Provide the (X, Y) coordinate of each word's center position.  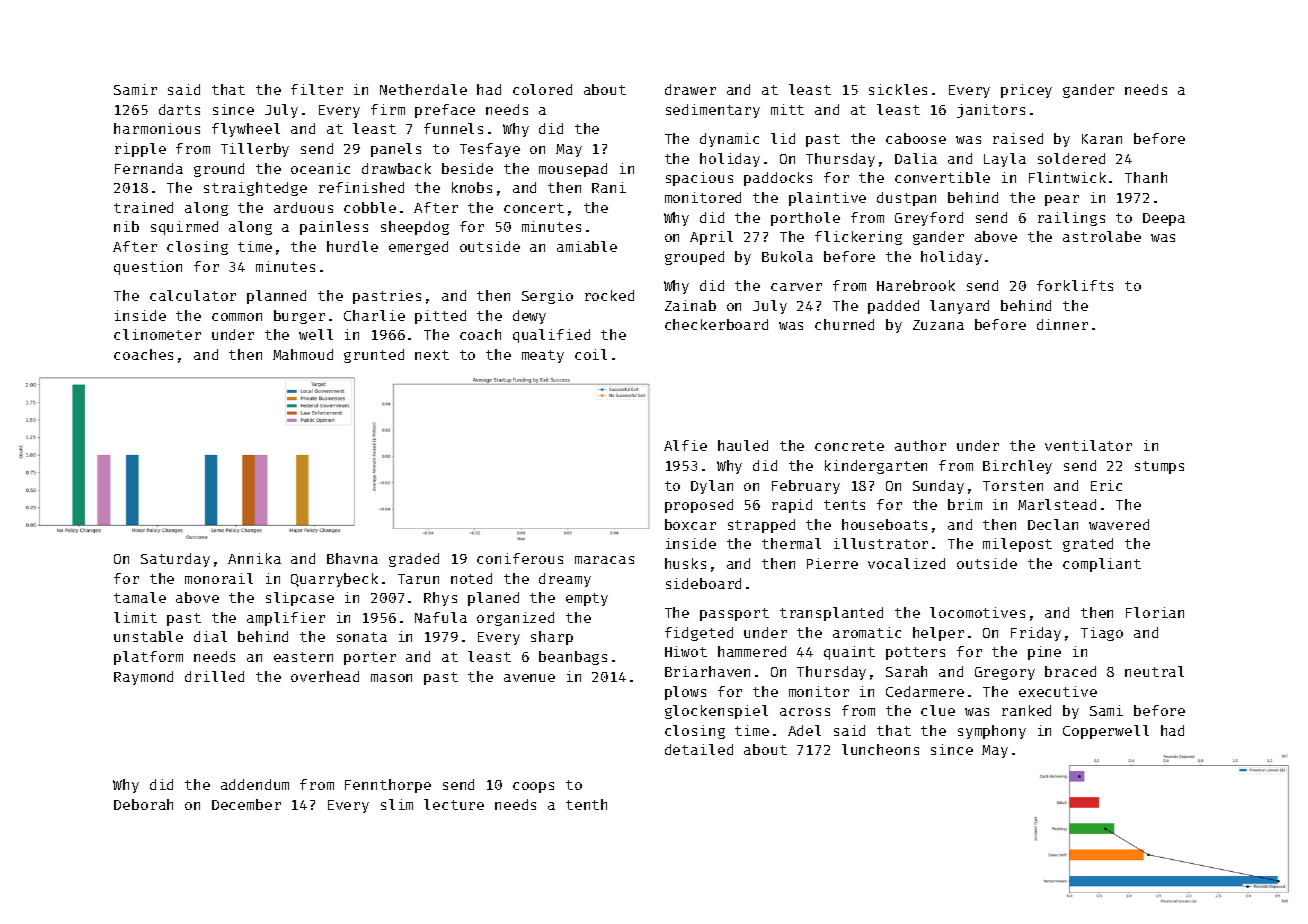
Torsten (1013, 486)
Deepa (1164, 219)
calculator (193, 295)
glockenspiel (716, 712)
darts (179, 109)
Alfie (685, 445)
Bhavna (352, 558)
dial (210, 636)
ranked (1026, 710)
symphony (992, 732)
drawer (690, 89)
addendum (255, 784)
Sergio (547, 297)
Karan (1102, 139)
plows (685, 693)
